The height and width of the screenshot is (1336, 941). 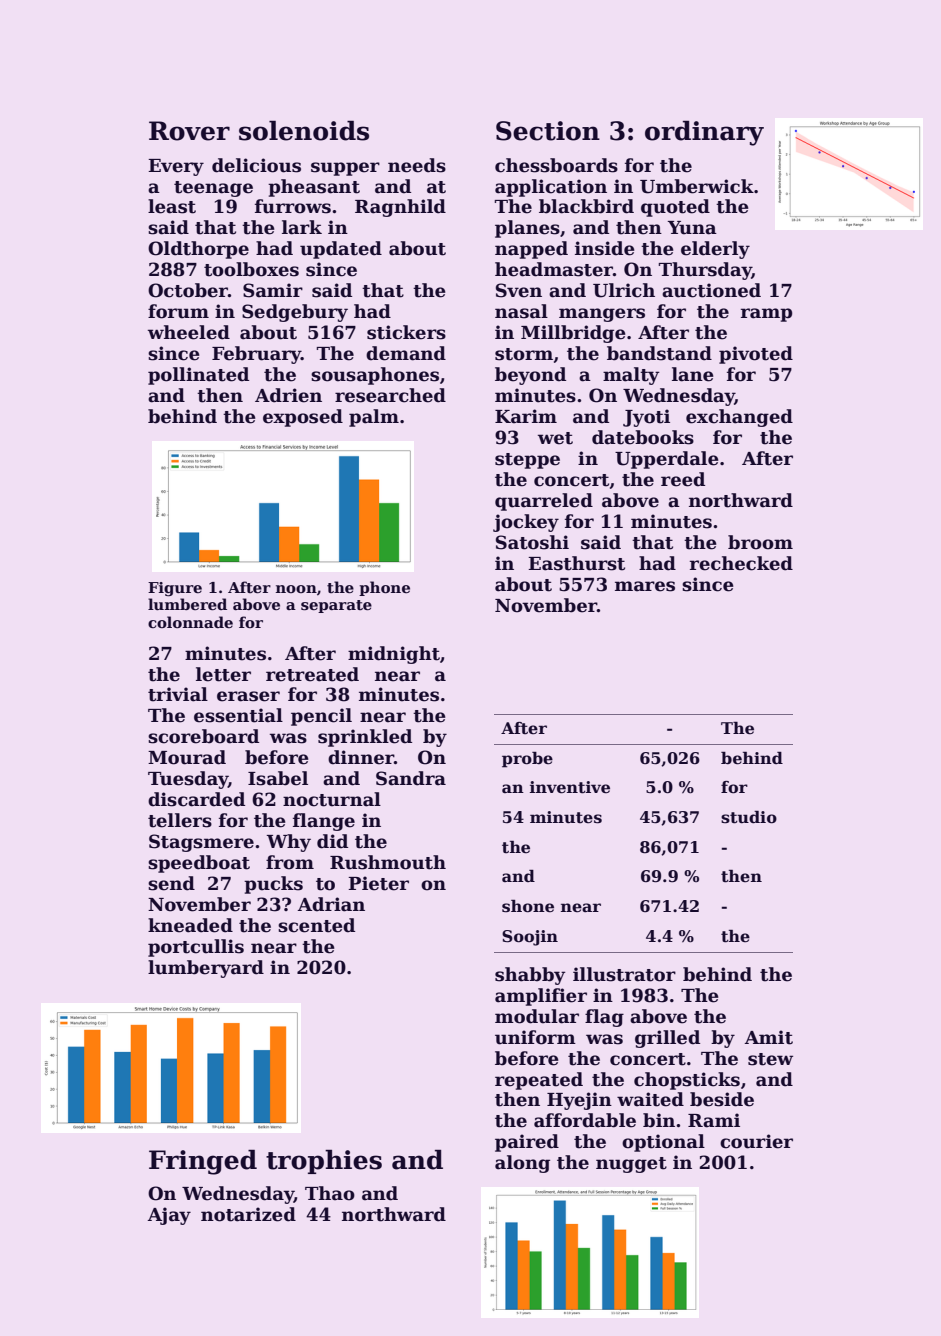 What do you see at coordinates (704, 133) in the screenshot?
I see `ordinary` at bounding box center [704, 133].
